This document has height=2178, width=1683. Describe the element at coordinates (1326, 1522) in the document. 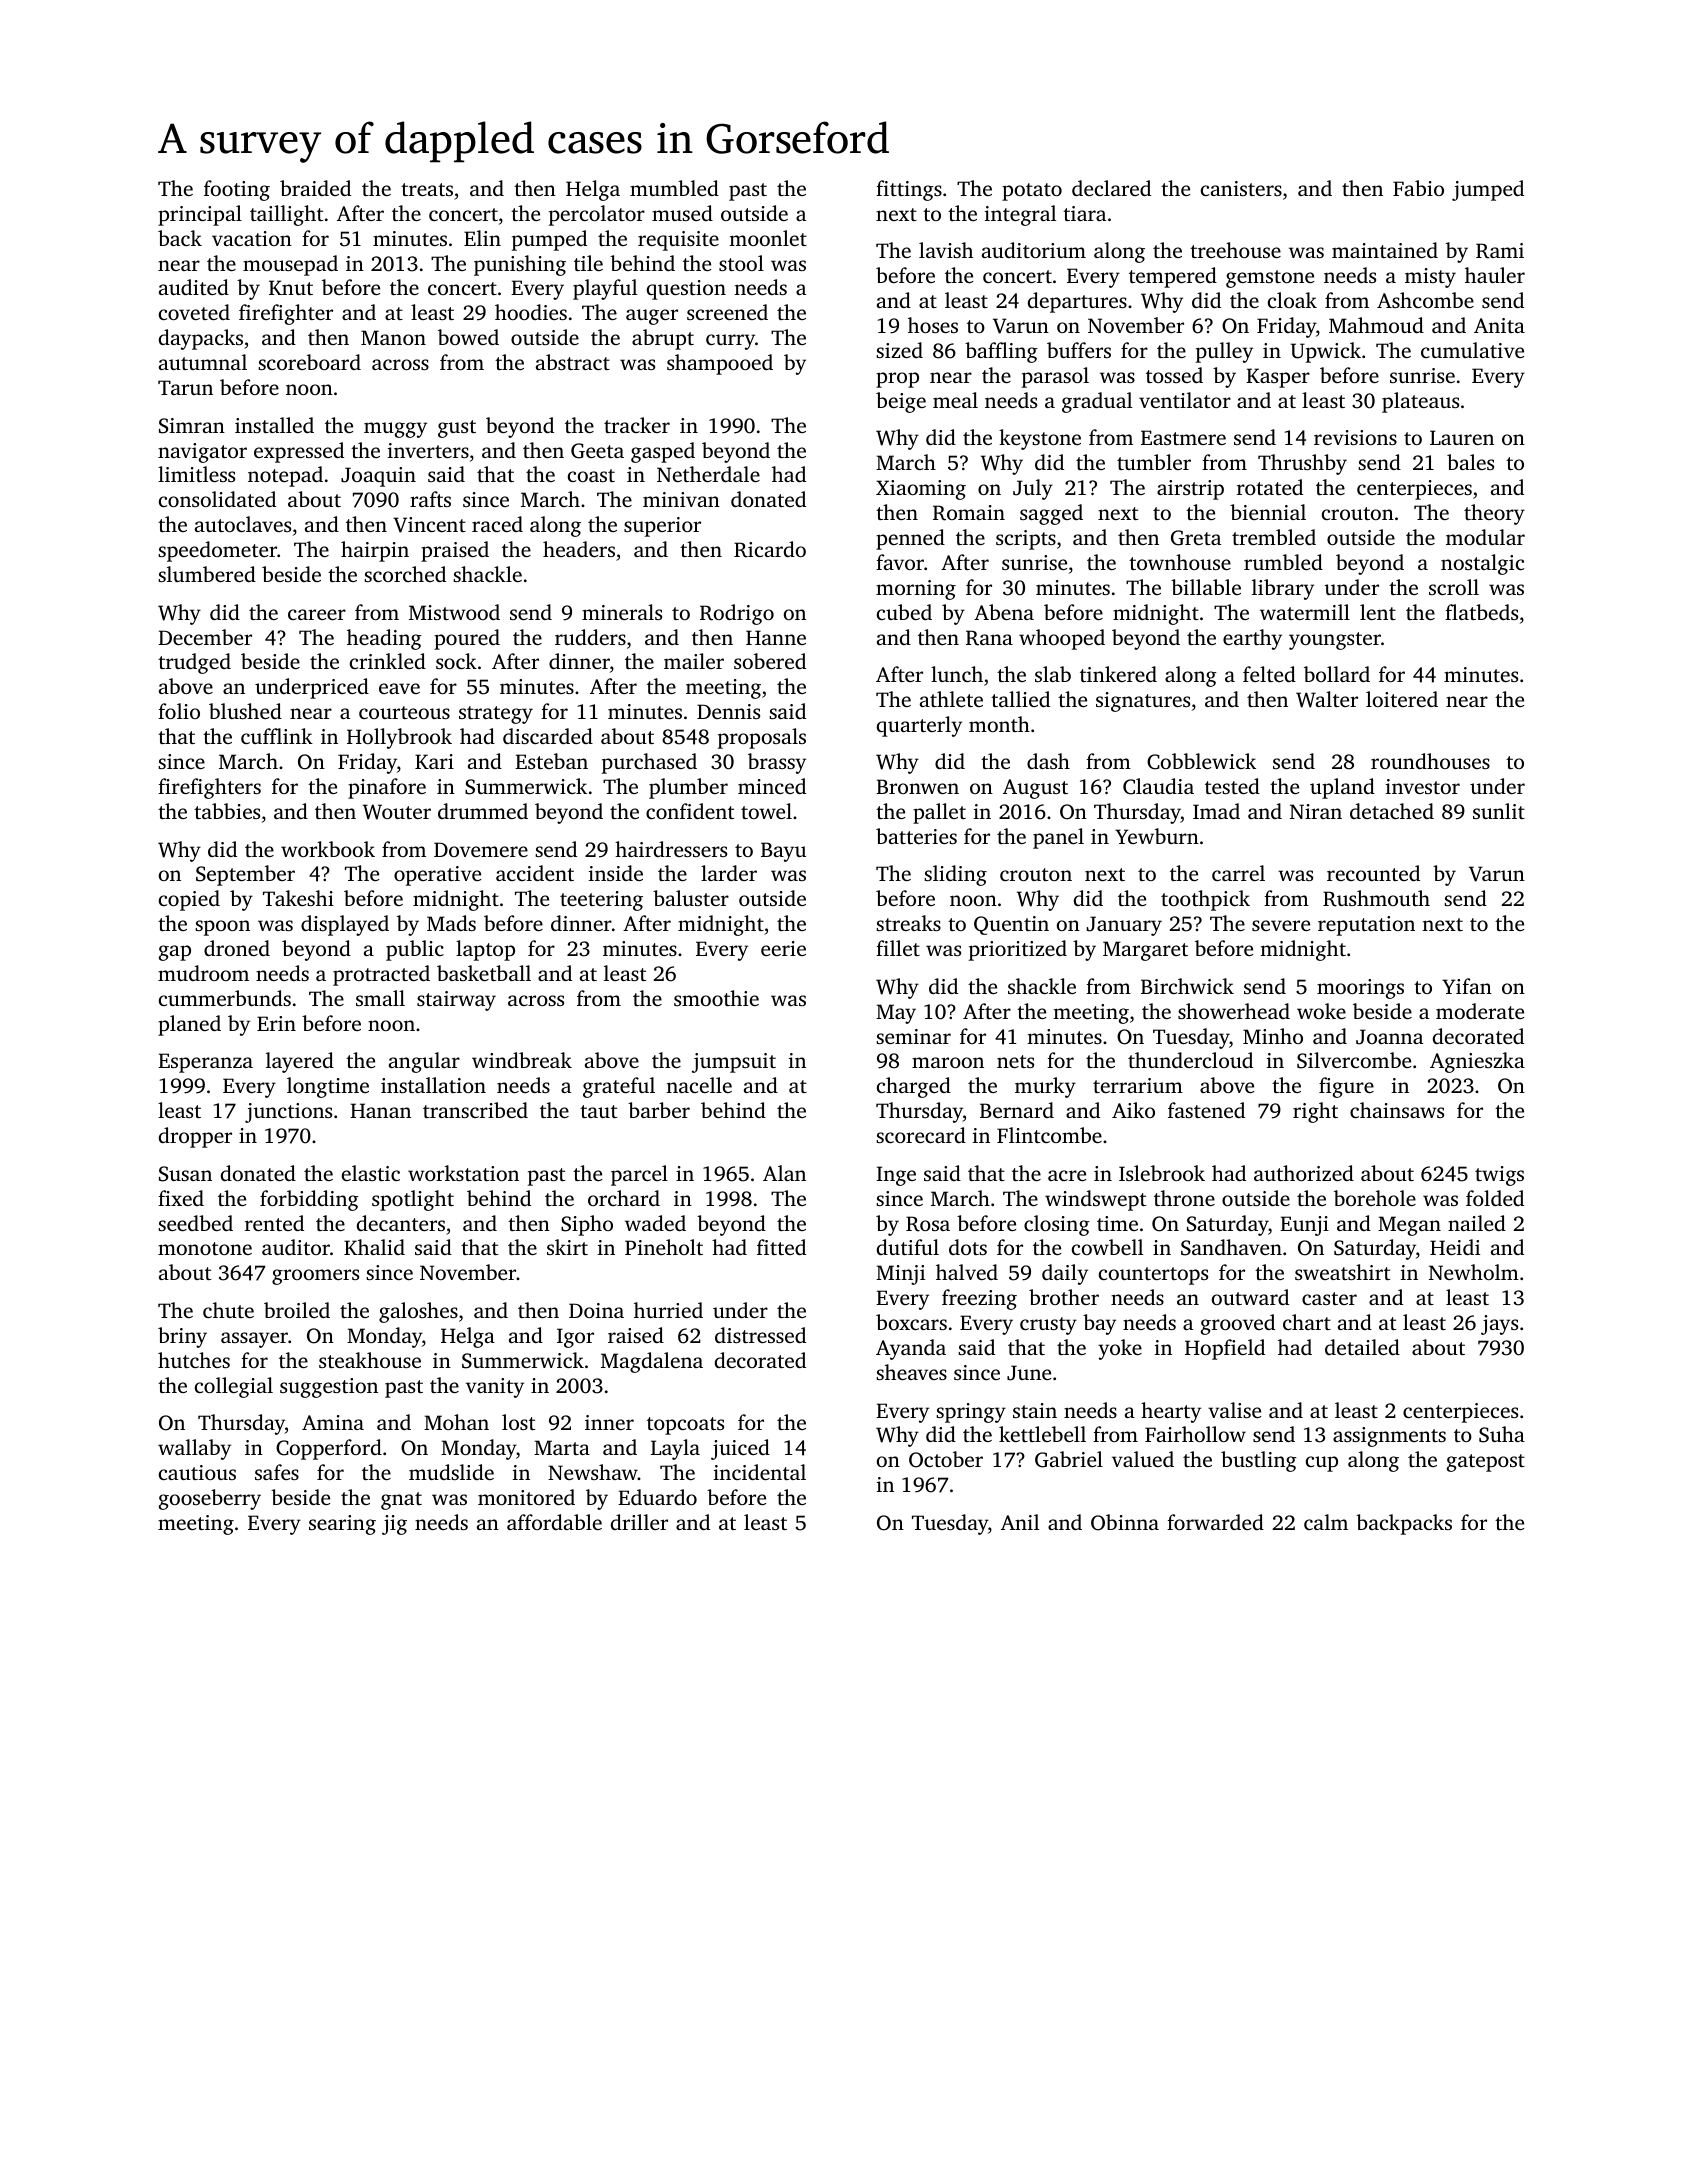

I see `calm` at that location.
